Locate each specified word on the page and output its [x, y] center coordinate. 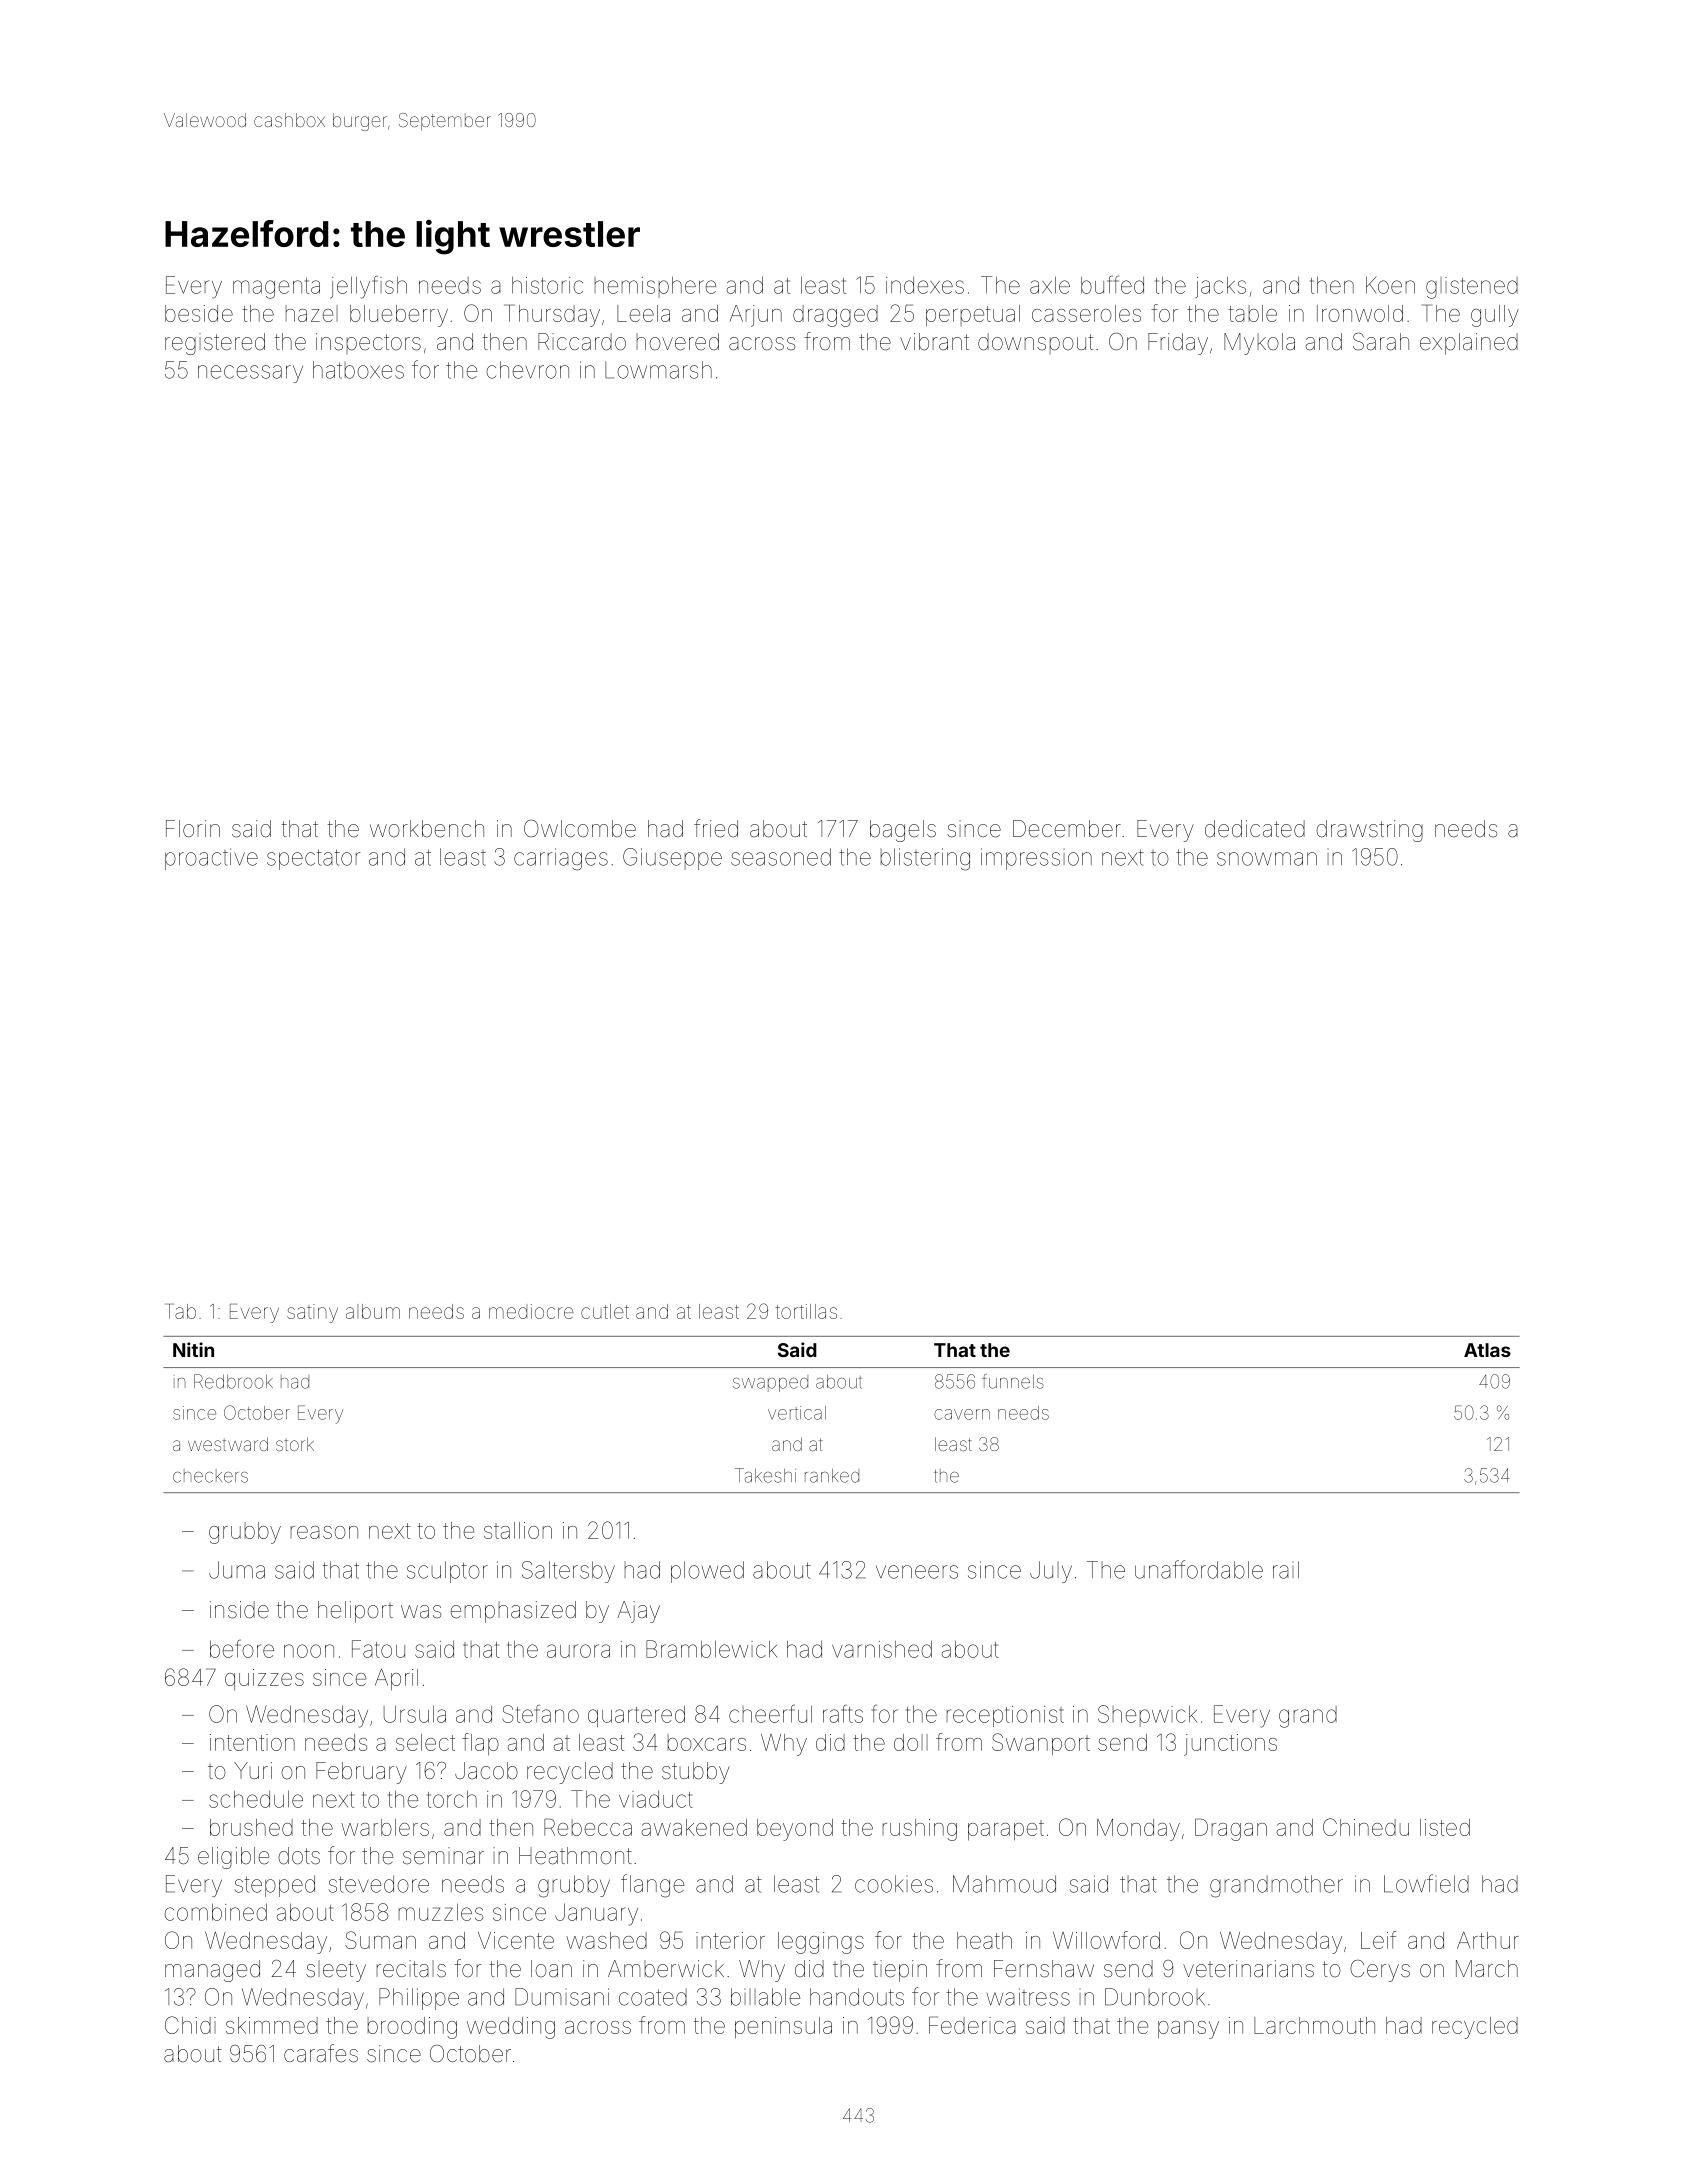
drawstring [1369, 831]
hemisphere [655, 287]
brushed [251, 1827]
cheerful [770, 1714]
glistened [1472, 288]
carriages [561, 859]
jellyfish [368, 287]
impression [1036, 859]
